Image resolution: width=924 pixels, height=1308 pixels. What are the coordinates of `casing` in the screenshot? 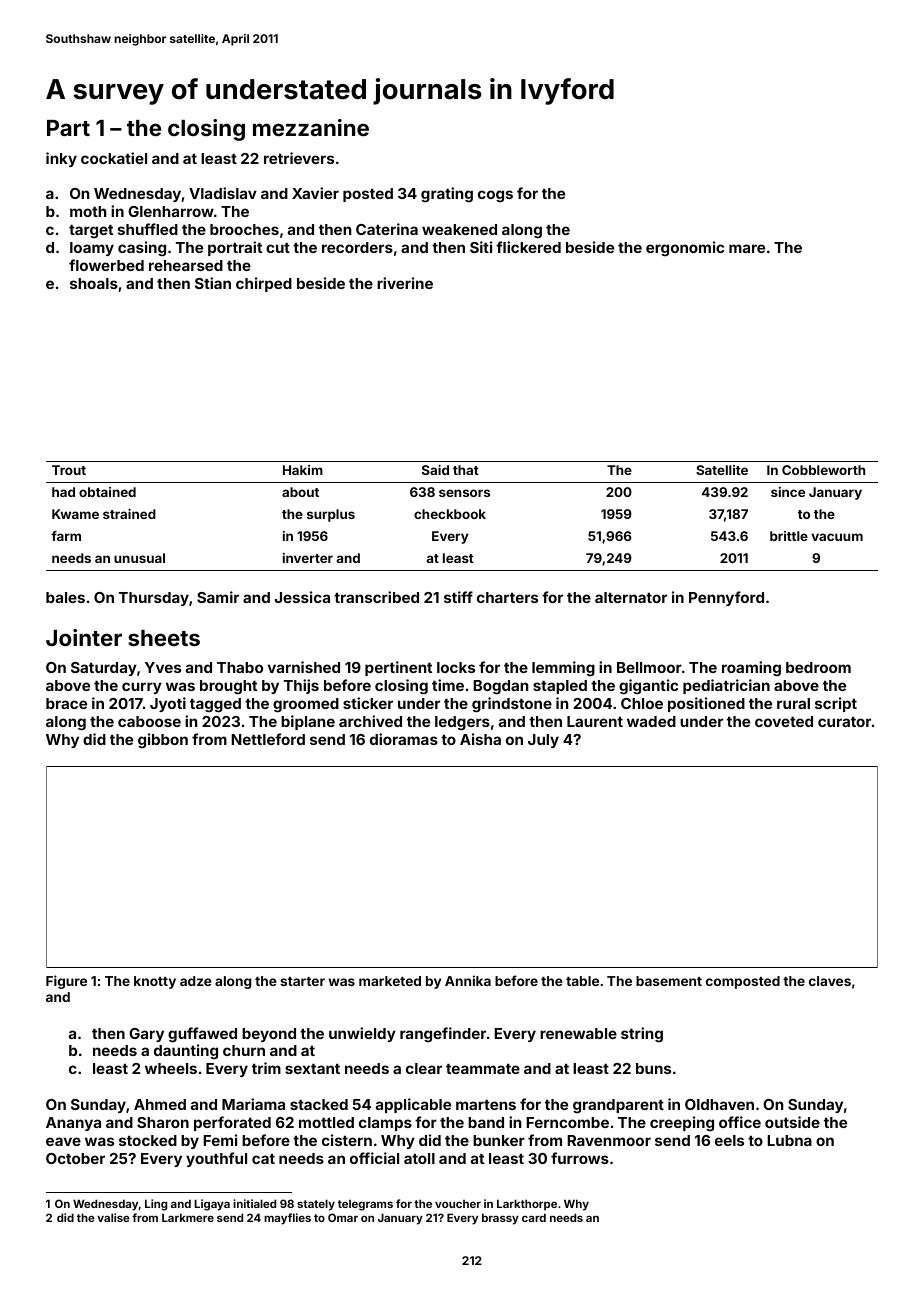 It's located at (142, 248).
